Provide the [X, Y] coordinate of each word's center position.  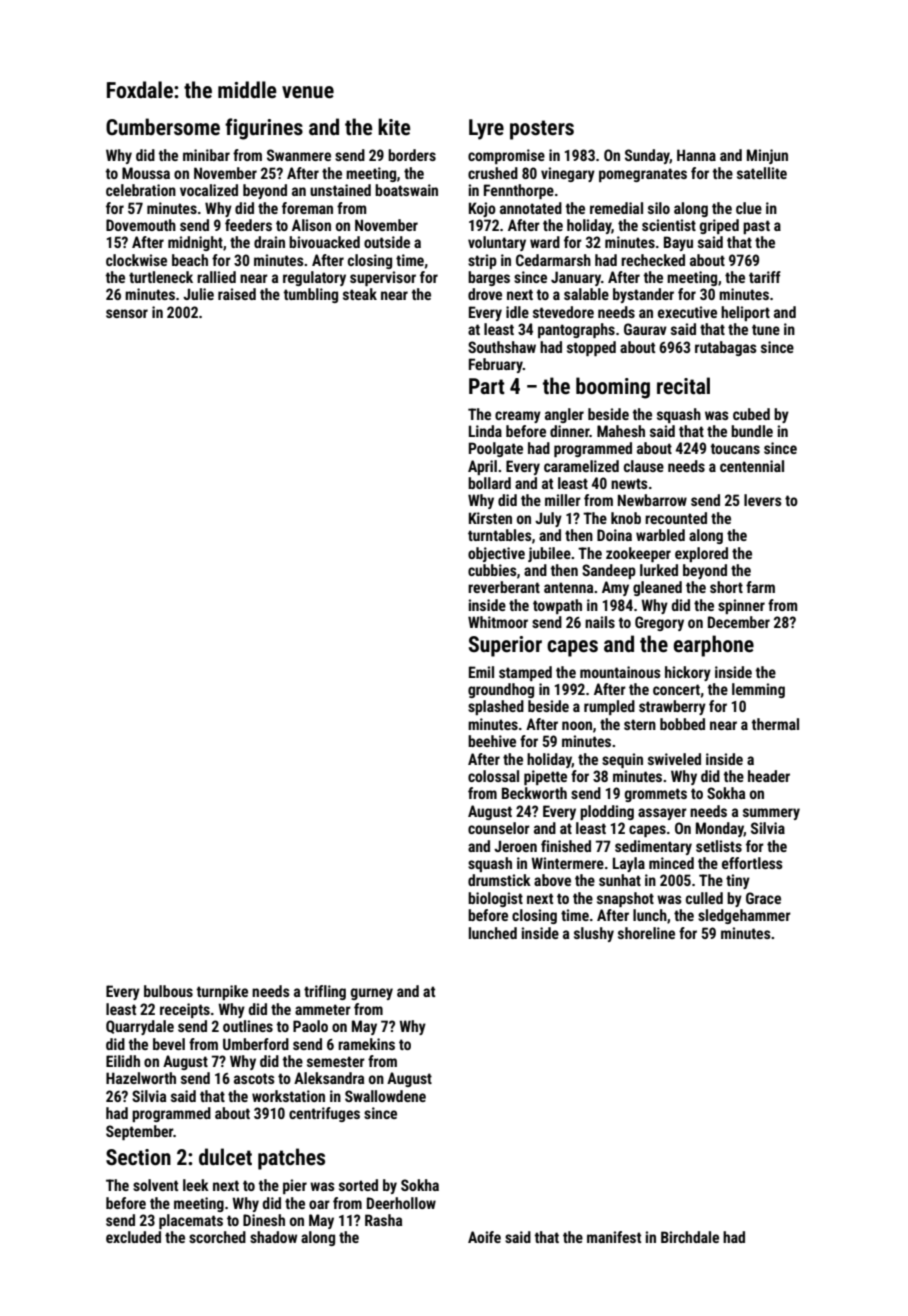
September [139, 1132]
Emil [481, 672]
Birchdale [690, 1237]
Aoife [484, 1237]
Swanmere [299, 155]
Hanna [696, 155]
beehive [492, 741]
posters [542, 130]
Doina [614, 535]
